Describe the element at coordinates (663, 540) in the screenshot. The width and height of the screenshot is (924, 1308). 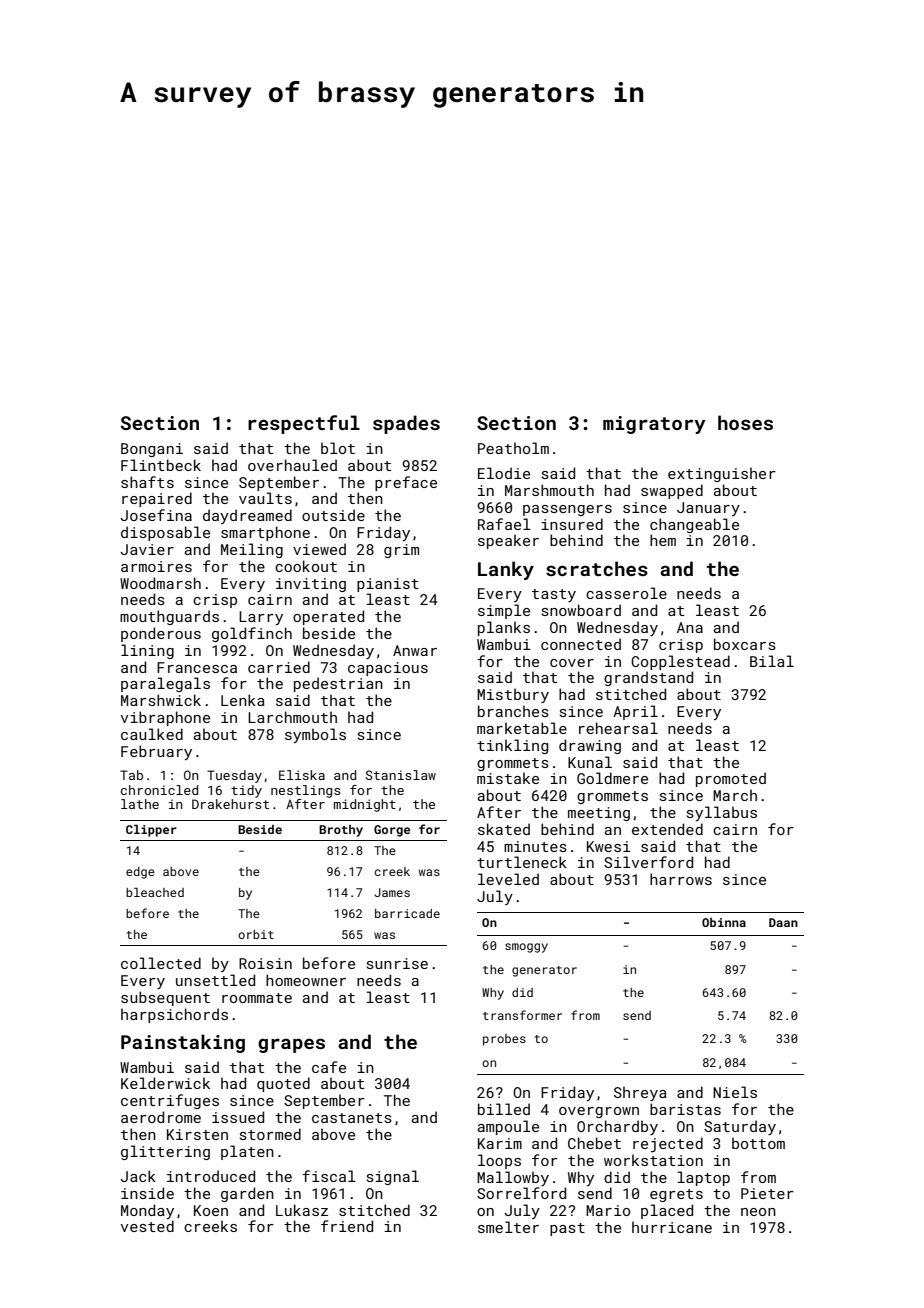
I see `hem` at that location.
